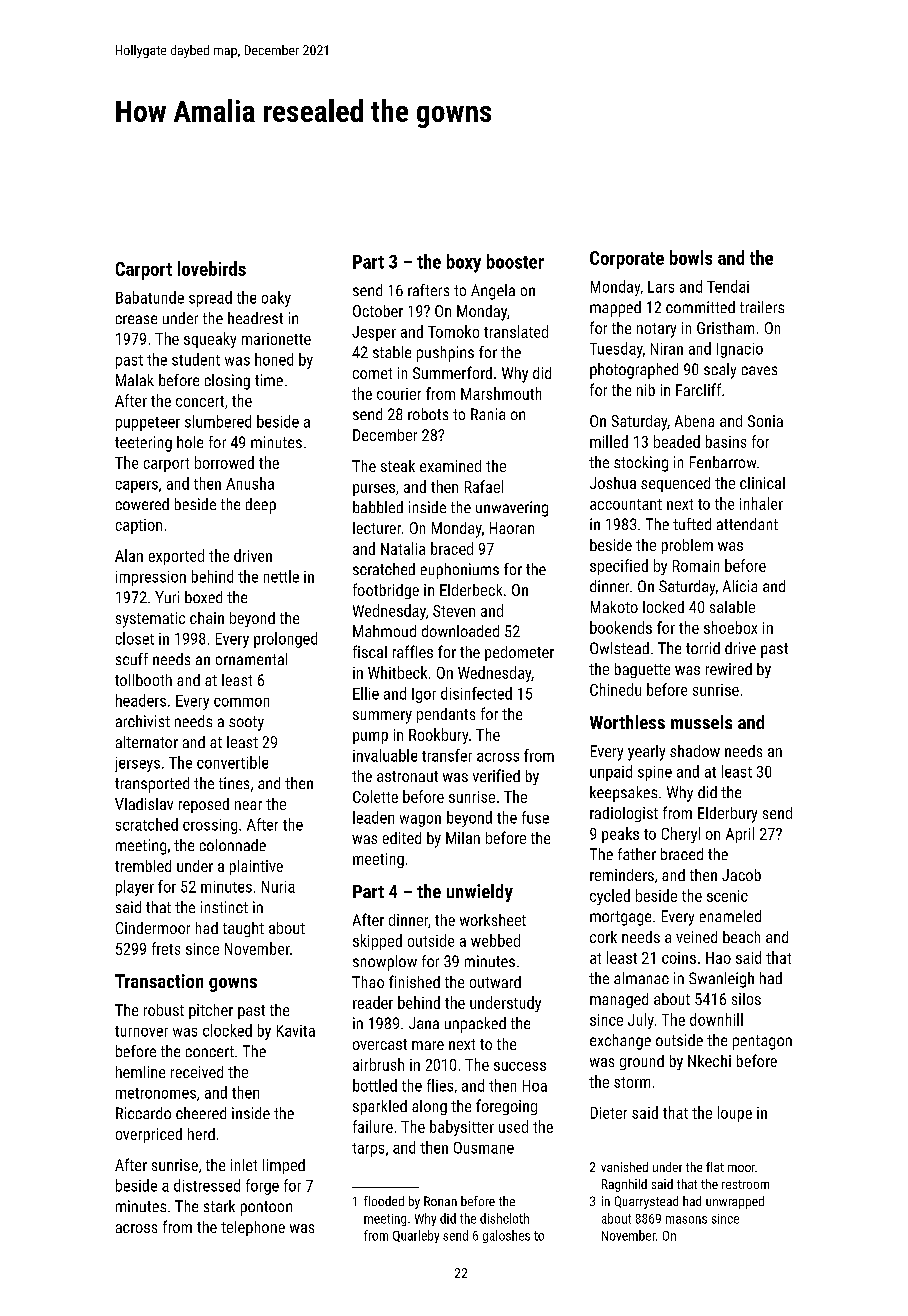  Describe the element at coordinates (740, 835) in the screenshot. I see `April` at that location.
